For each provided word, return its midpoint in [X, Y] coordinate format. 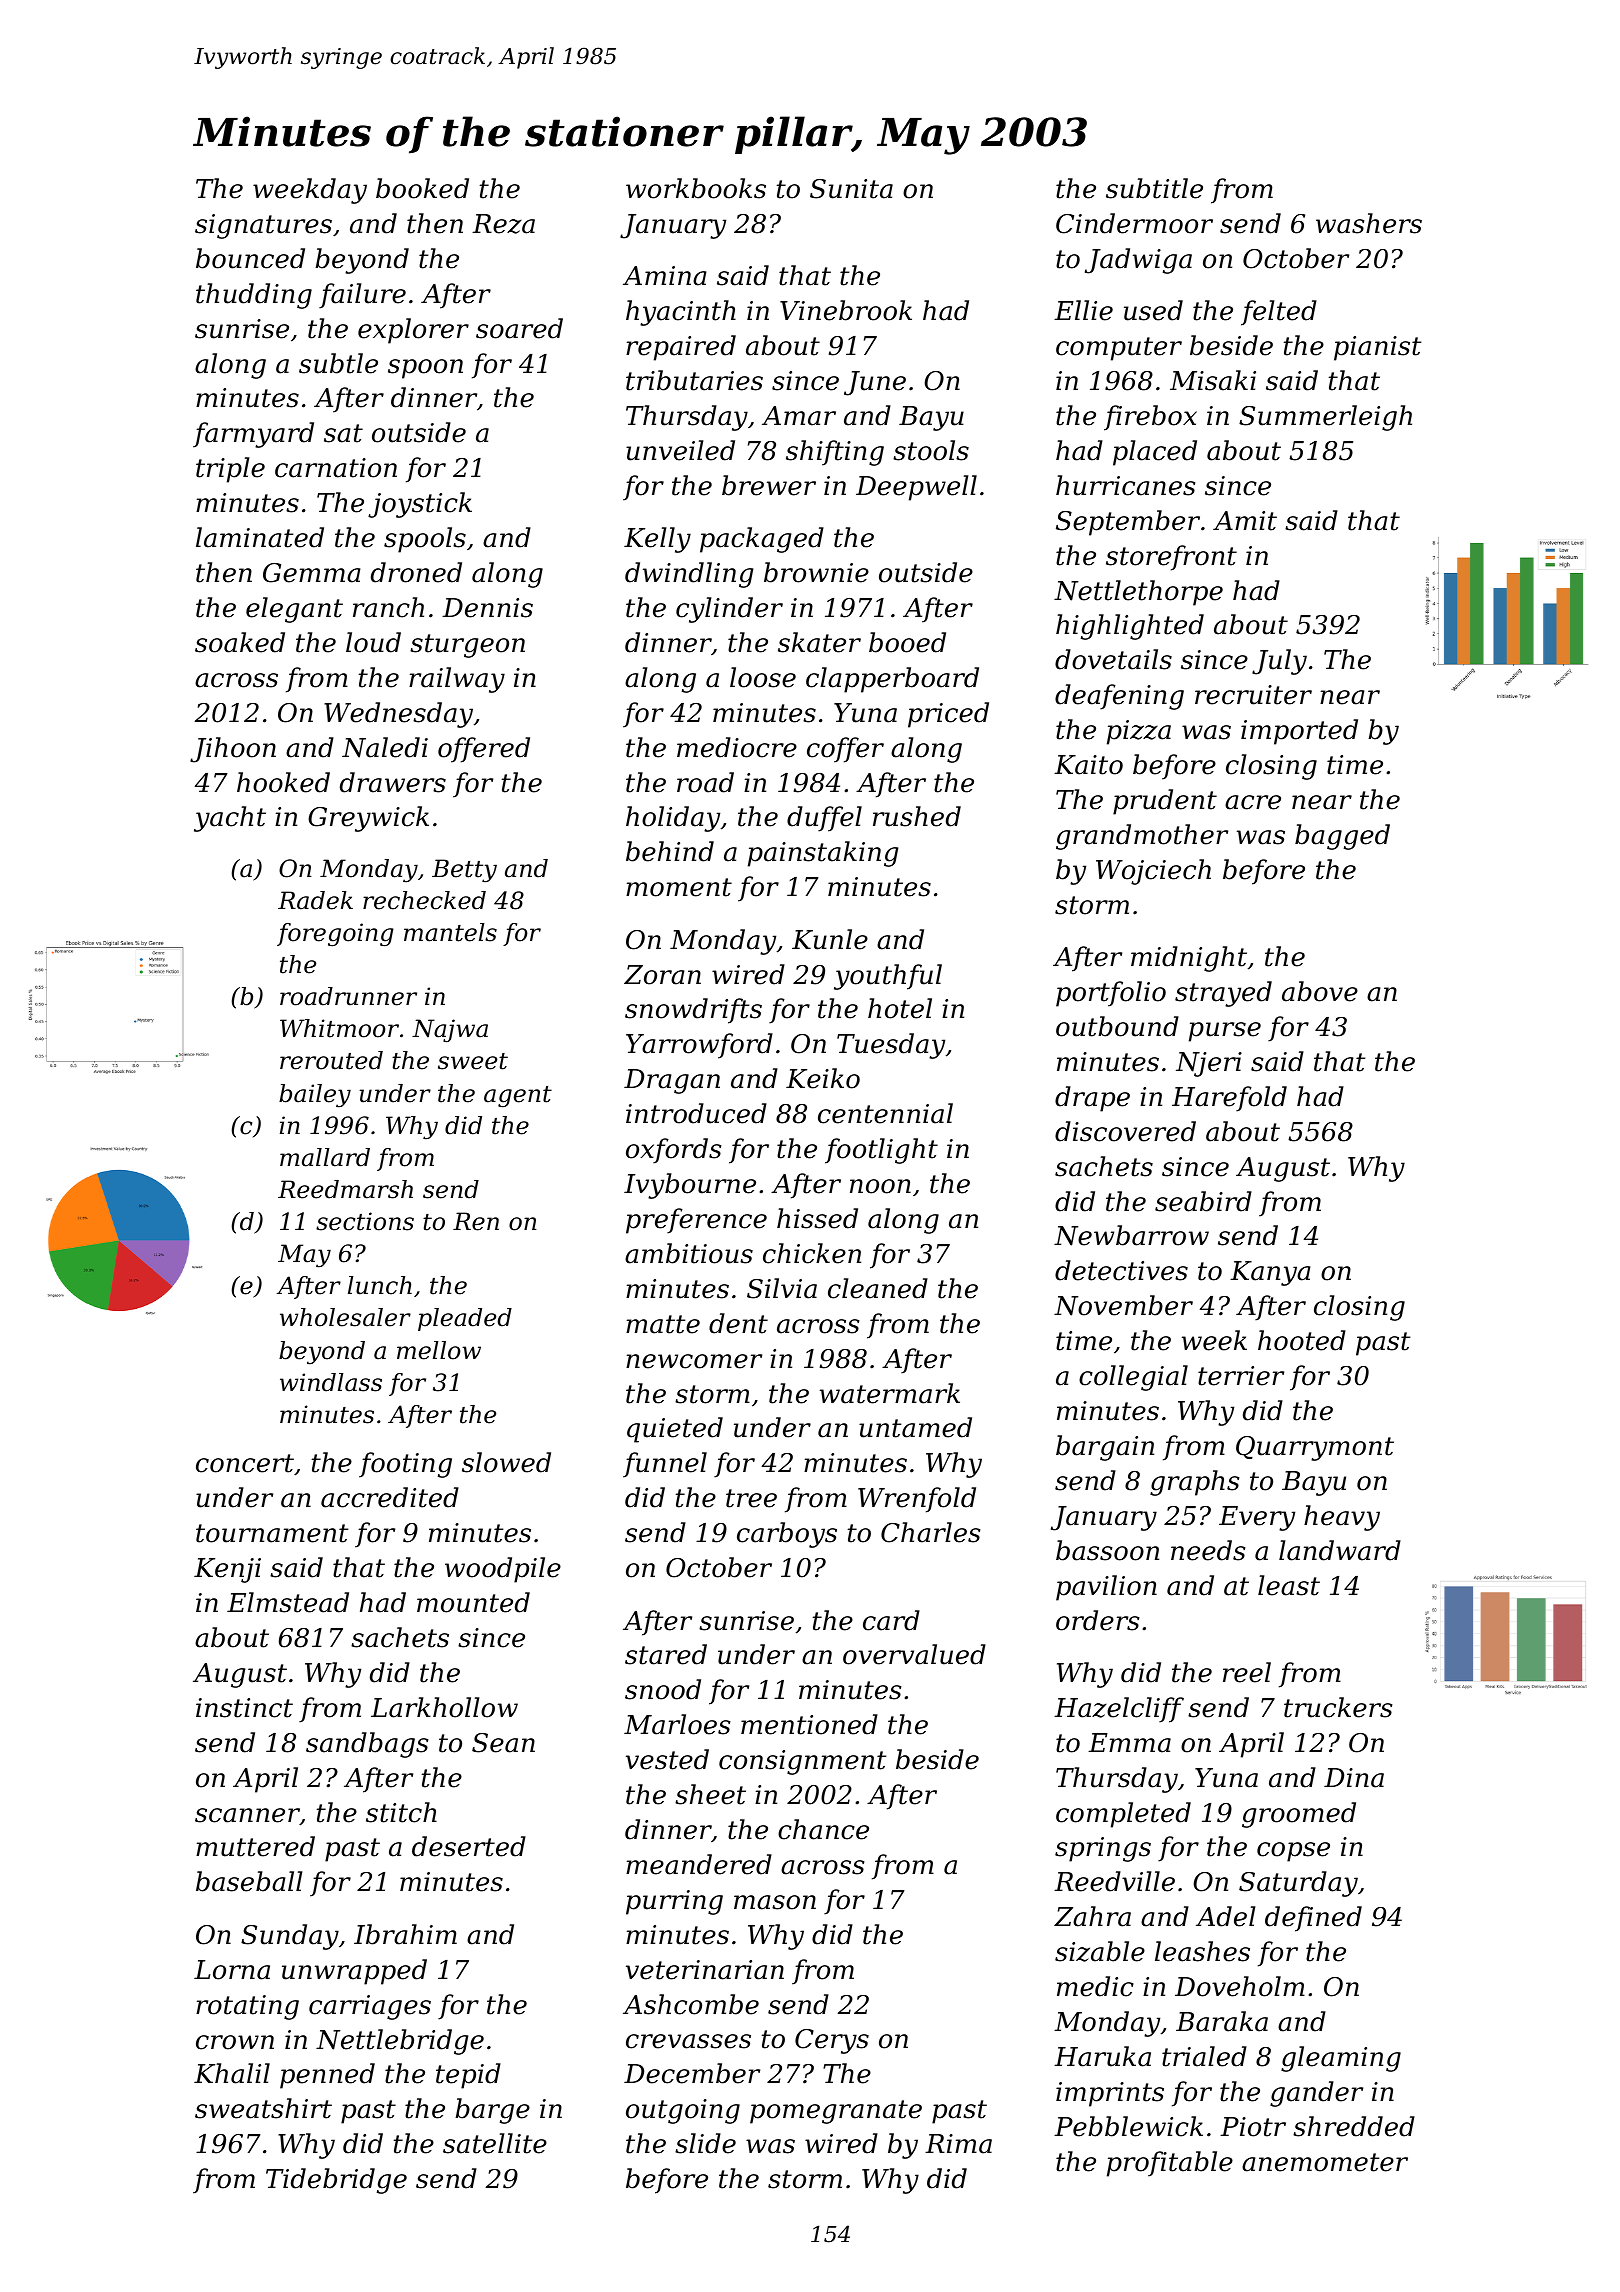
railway [457, 680]
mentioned [809, 1724]
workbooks [696, 188]
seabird [1203, 1201]
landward [1340, 1550]
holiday [673, 819]
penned [327, 2076]
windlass [331, 1382]
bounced [250, 258]
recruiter [1253, 695]
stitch [401, 1812]
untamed [915, 1427]
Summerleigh [1325, 418]
